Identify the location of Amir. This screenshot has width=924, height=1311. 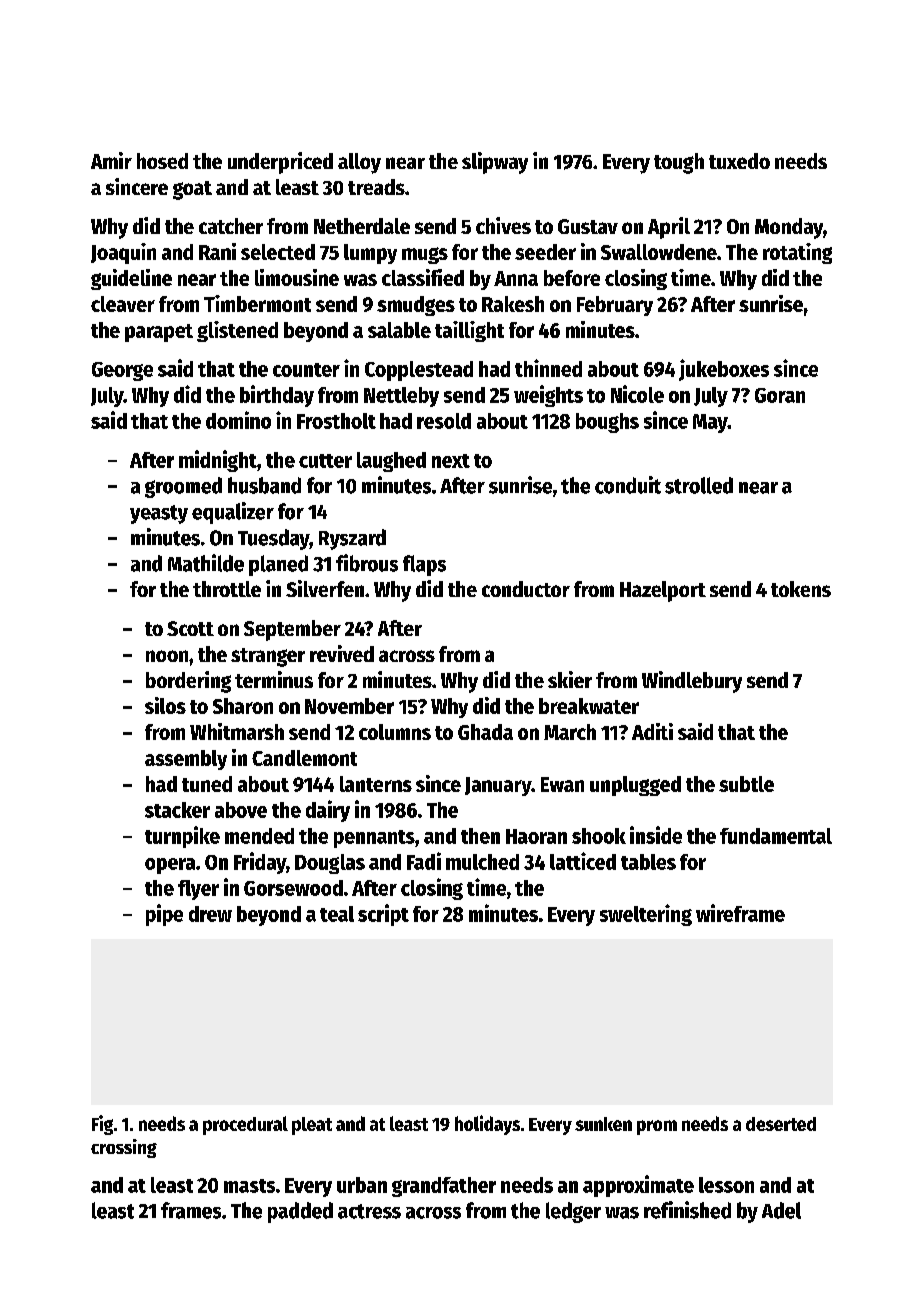
(111, 160).
